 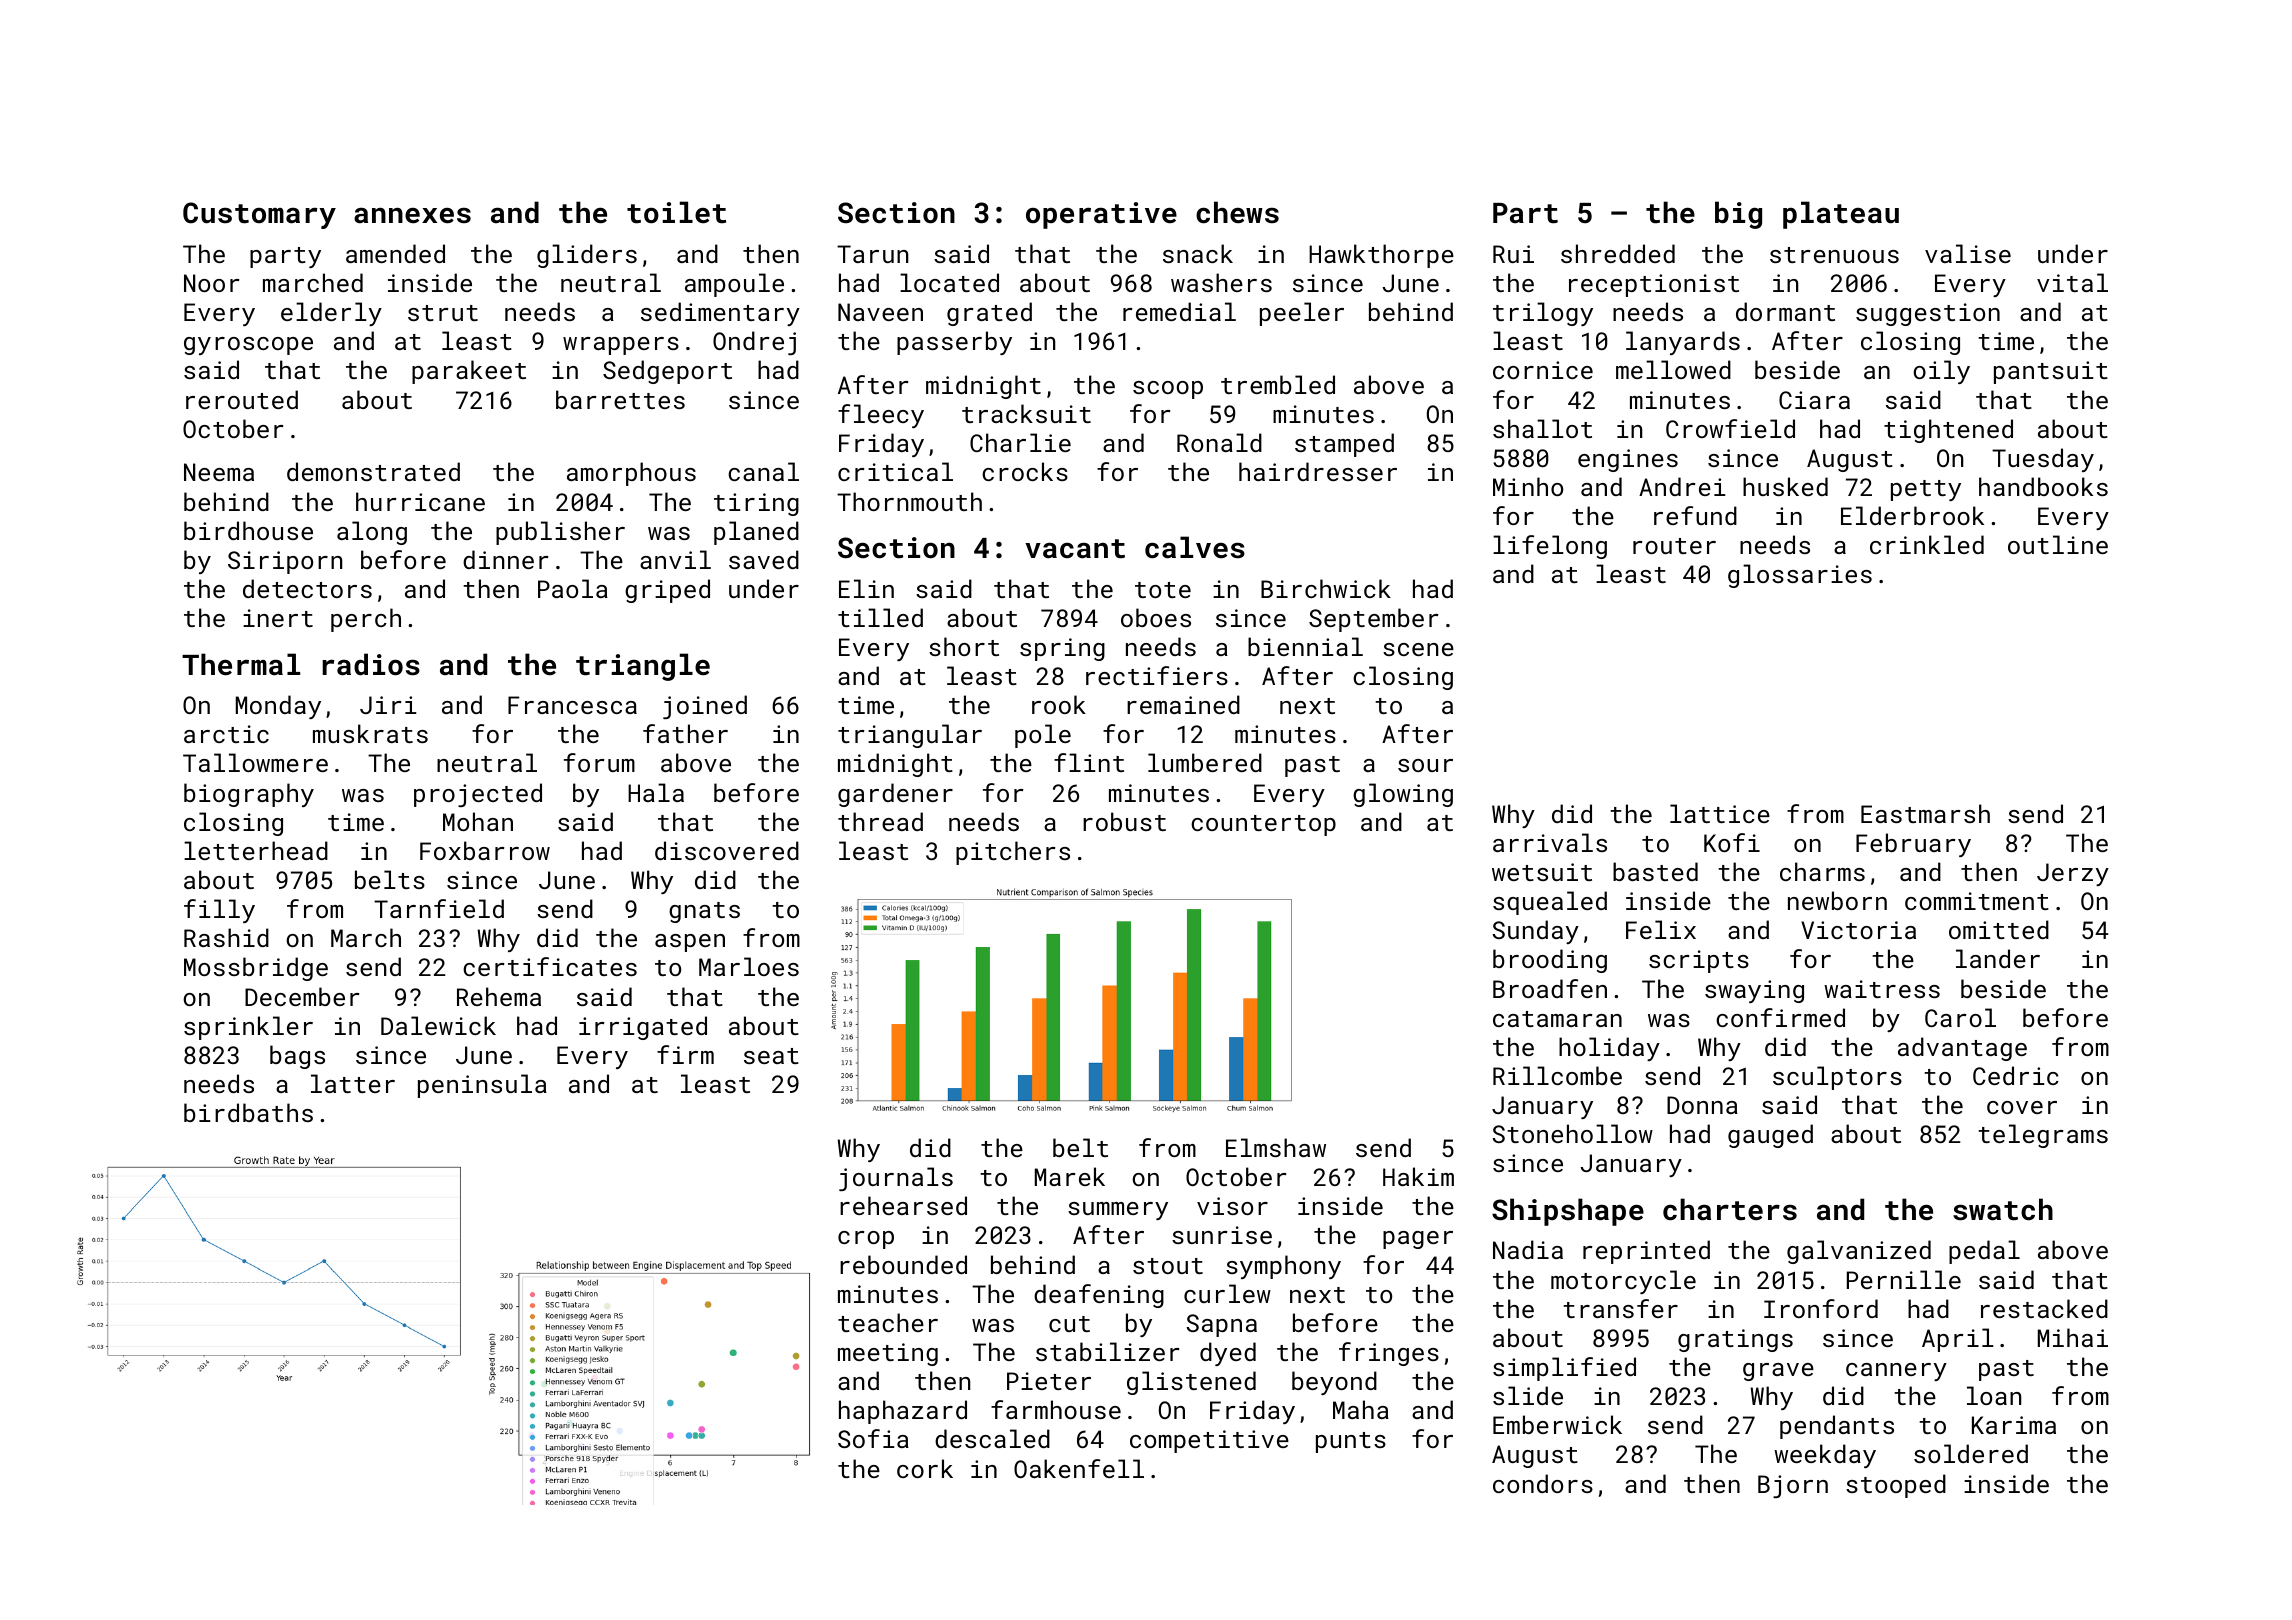 What do you see at coordinates (1543, 1483) in the screenshot?
I see `condors` at bounding box center [1543, 1483].
